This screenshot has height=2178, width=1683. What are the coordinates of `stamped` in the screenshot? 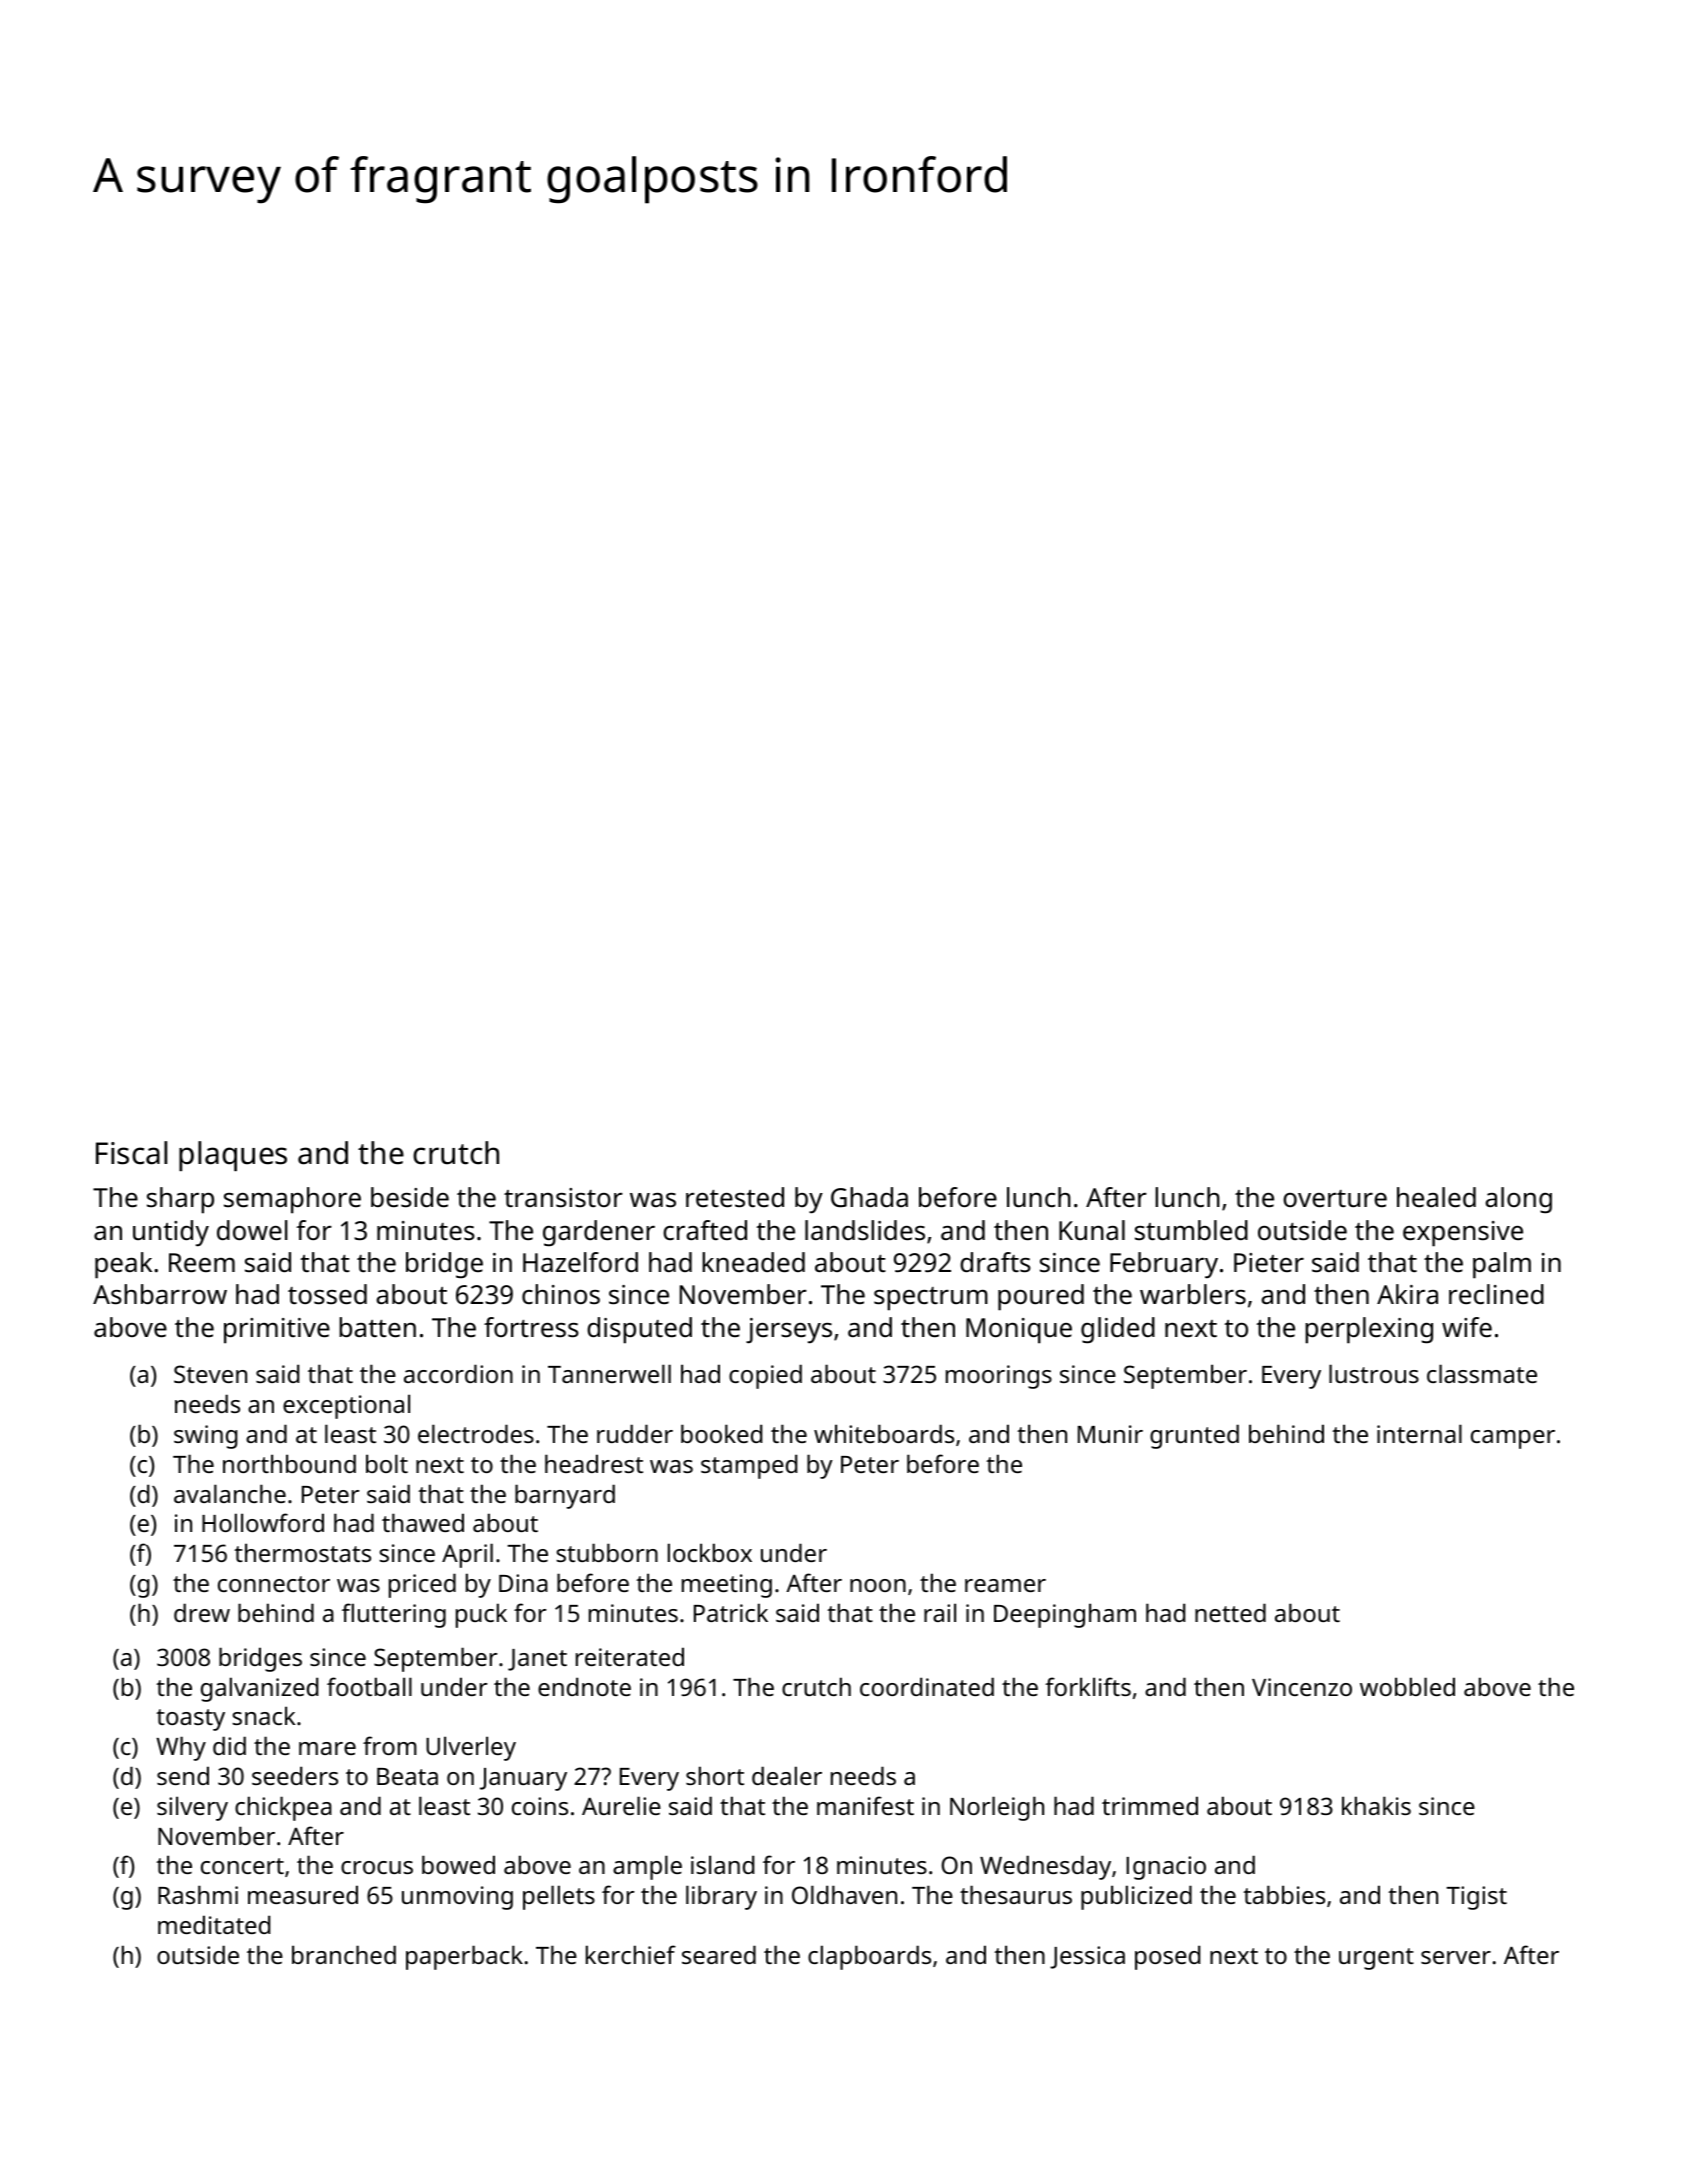 It's located at (749, 1466).
